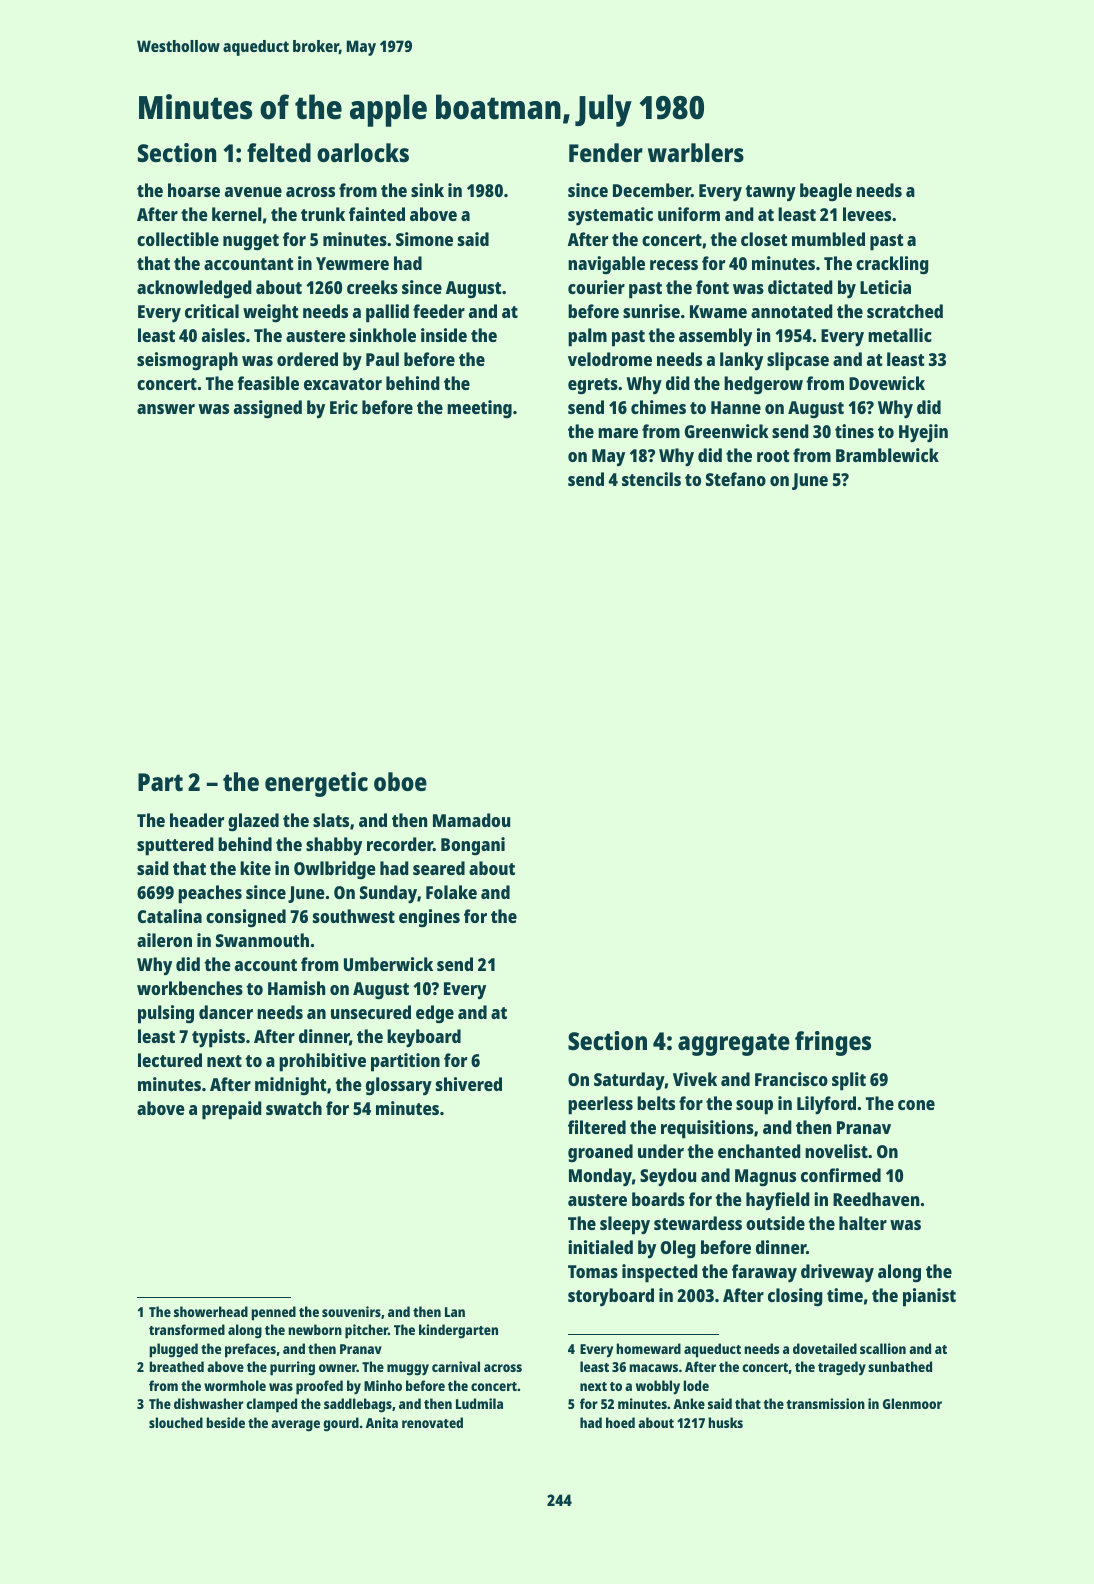 The width and height of the screenshot is (1094, 1584). Describe the element at coordinates (178, 239) in the screenshot. I see `collectible` at that location.
